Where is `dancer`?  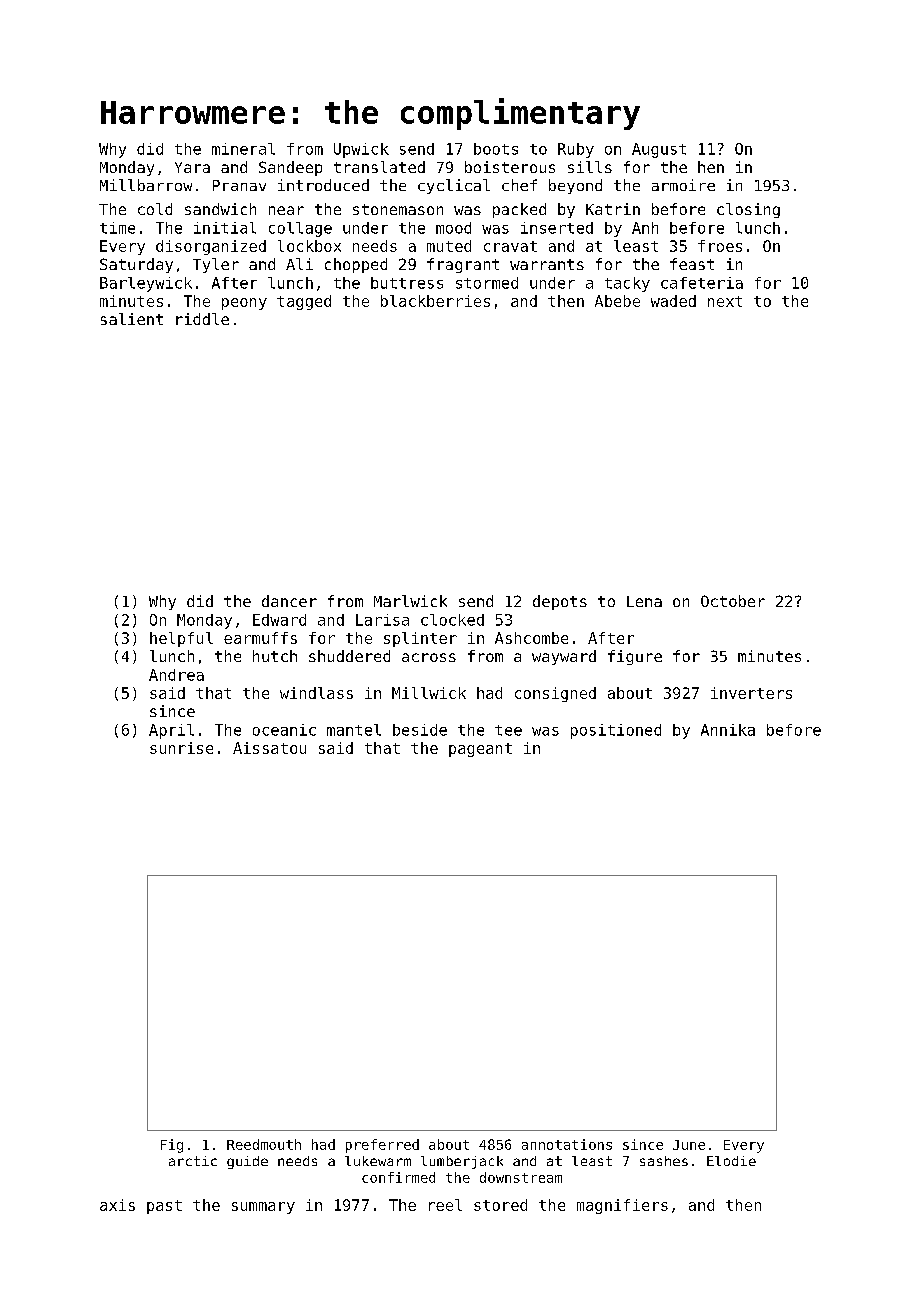 dancer is located at coordinates (289, 601).
